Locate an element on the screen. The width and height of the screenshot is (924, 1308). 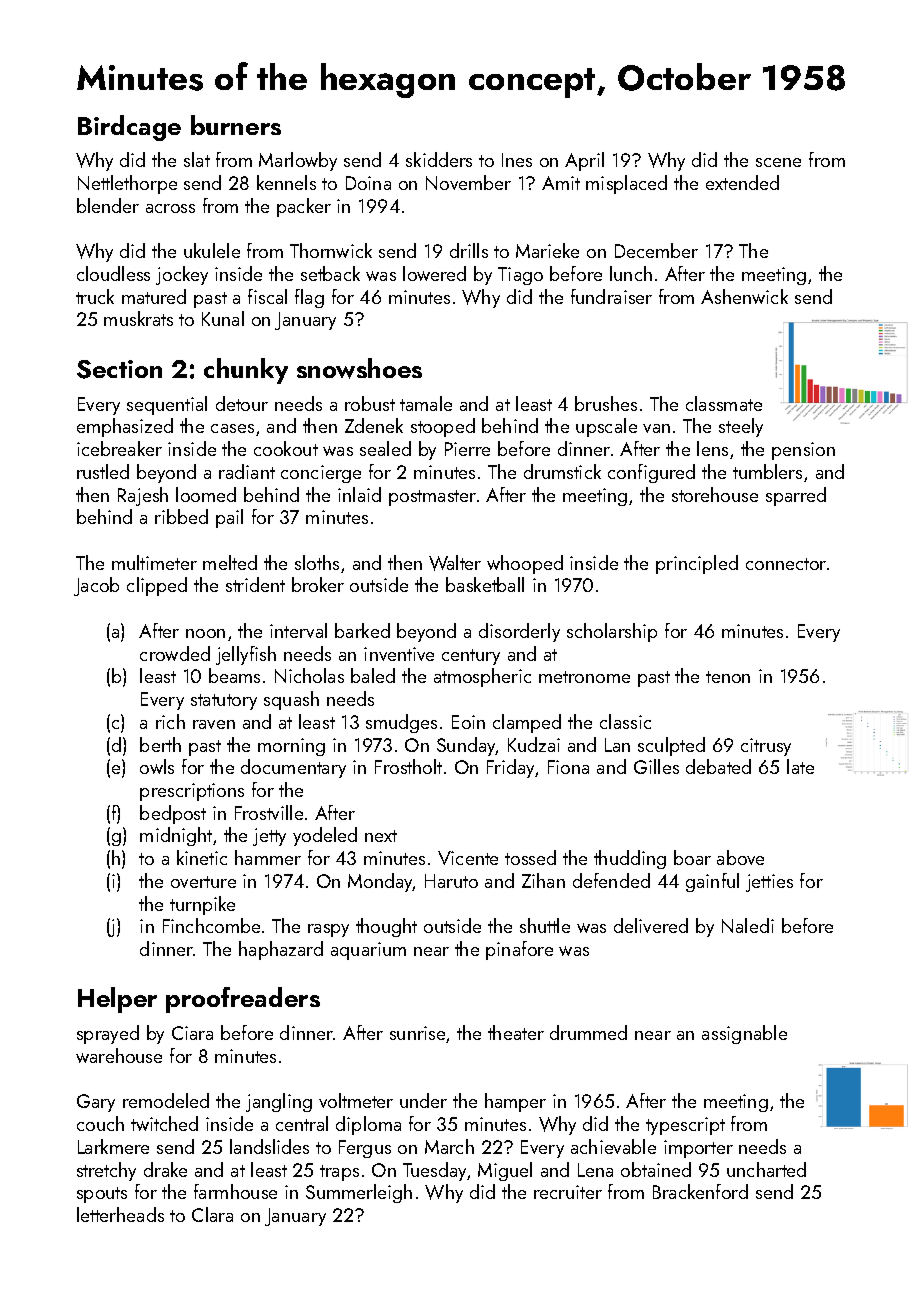
Zihan is located at coordinates (543, 880).
